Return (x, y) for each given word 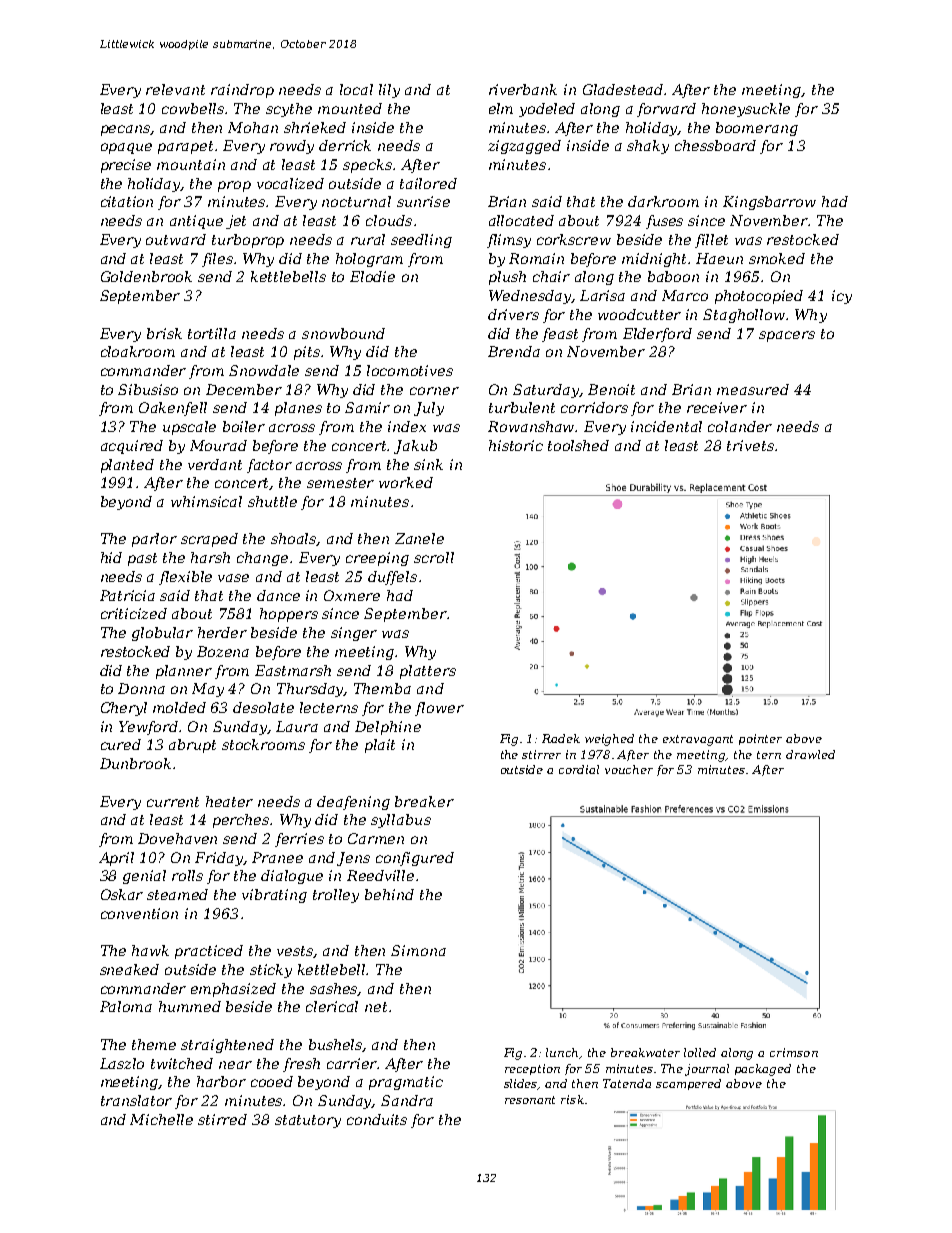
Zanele (419, 538)
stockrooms (263, 744)
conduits (377, 1119)
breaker (424, 801)
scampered (688, 1084)
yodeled (547, 110)
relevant (175, 89)
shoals (294, 539)
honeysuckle (746, 110)
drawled (810, 754)
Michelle (161, 1119)
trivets (750, 445)
